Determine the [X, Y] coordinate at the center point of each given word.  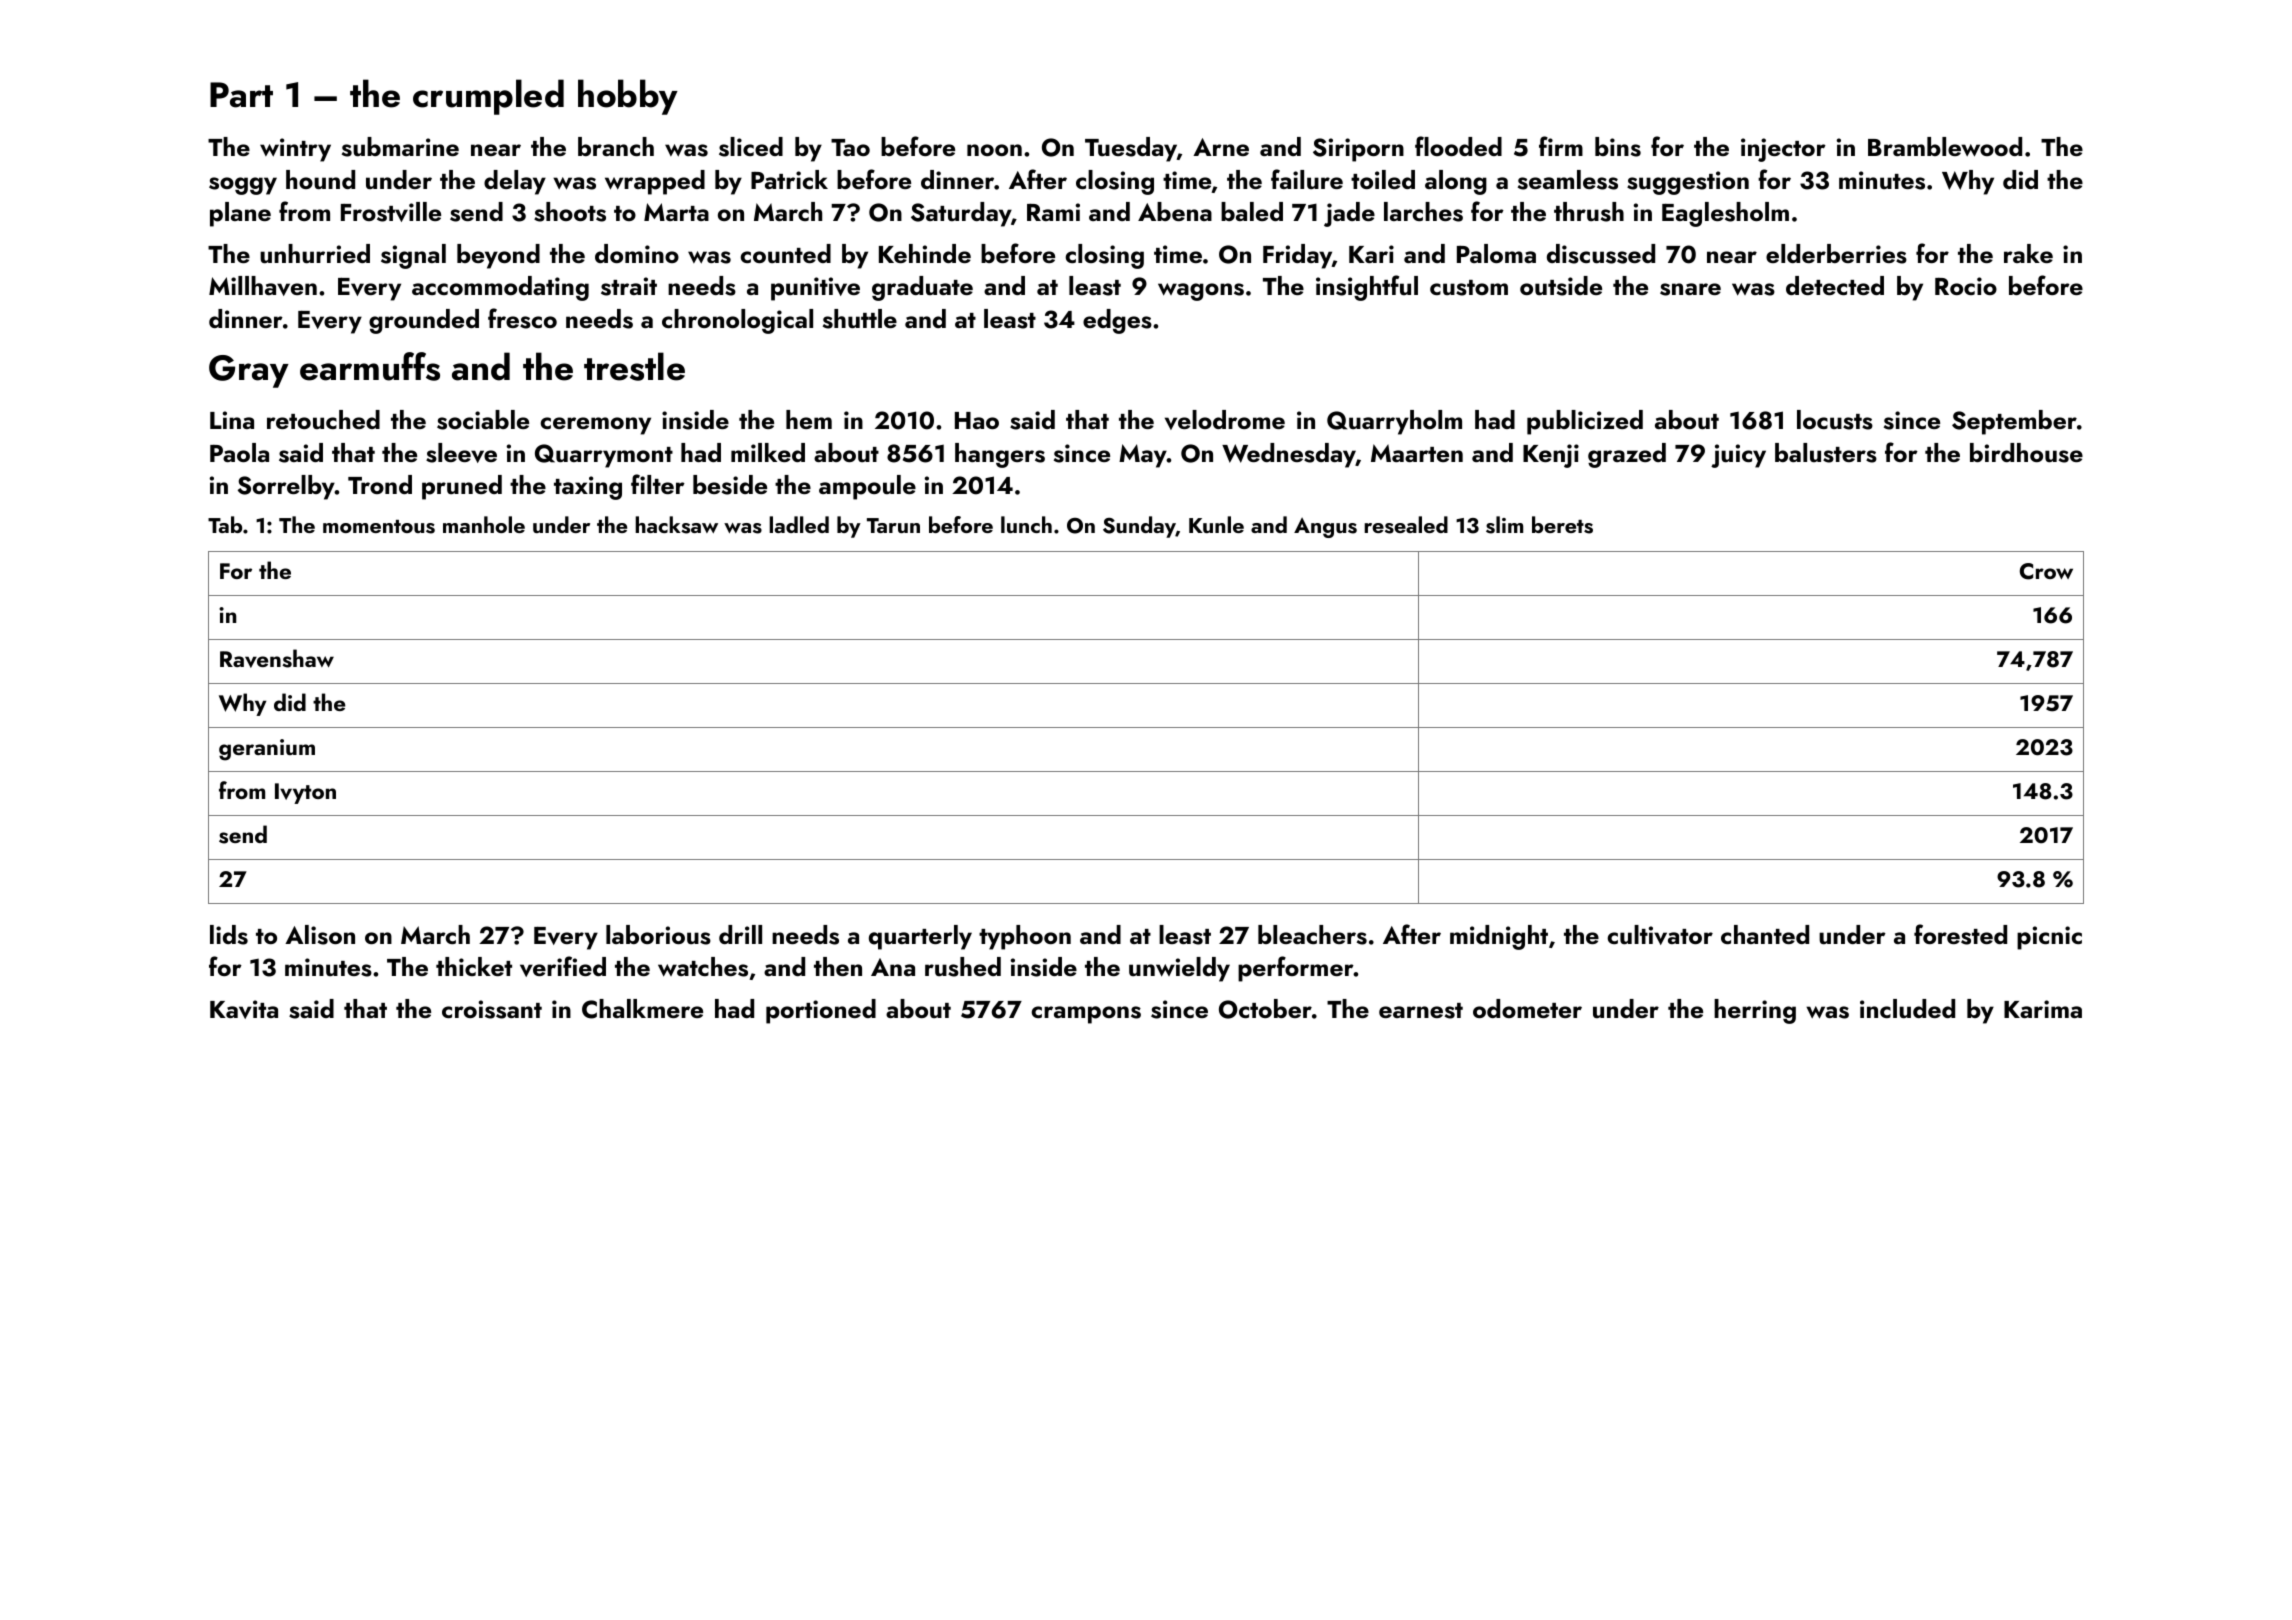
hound [320, 180]
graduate [922, 288]
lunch [1026, 524]
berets [1562, 525]
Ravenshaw [277, 658]
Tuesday [1131, 149]
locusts [1835, 420]
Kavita [244, 1009]
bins [1618, 147]
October [1265, 1009]
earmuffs [370, 366]
